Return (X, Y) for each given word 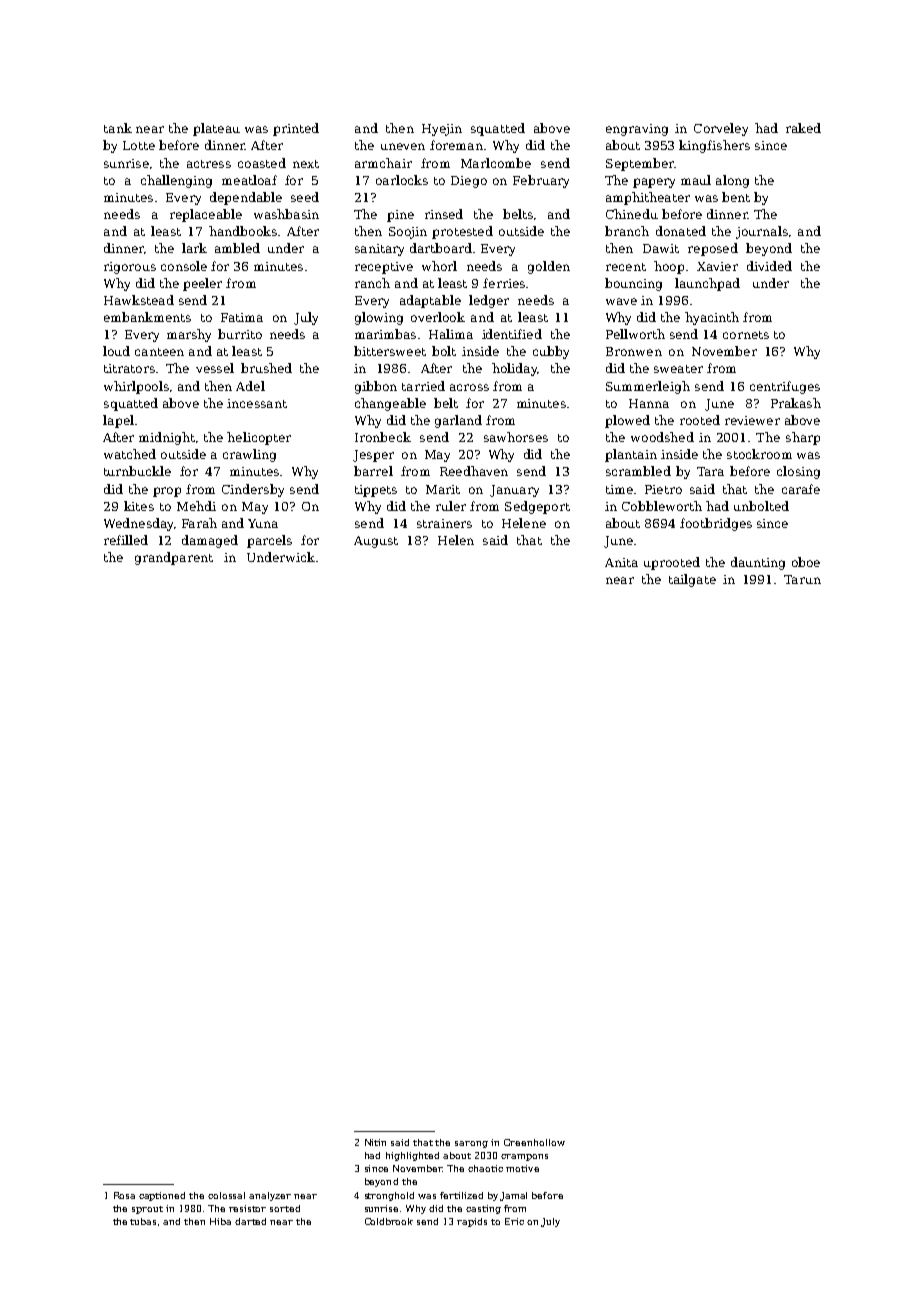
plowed (627, 421)
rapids (472, 1222)
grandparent (174, 558)
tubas (143, 1221)
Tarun (802, 579)
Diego (469, 182)
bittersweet (390, 351)
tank (118, 128)
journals (762, 232)
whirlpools (136, 387)
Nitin (375, 1142)
